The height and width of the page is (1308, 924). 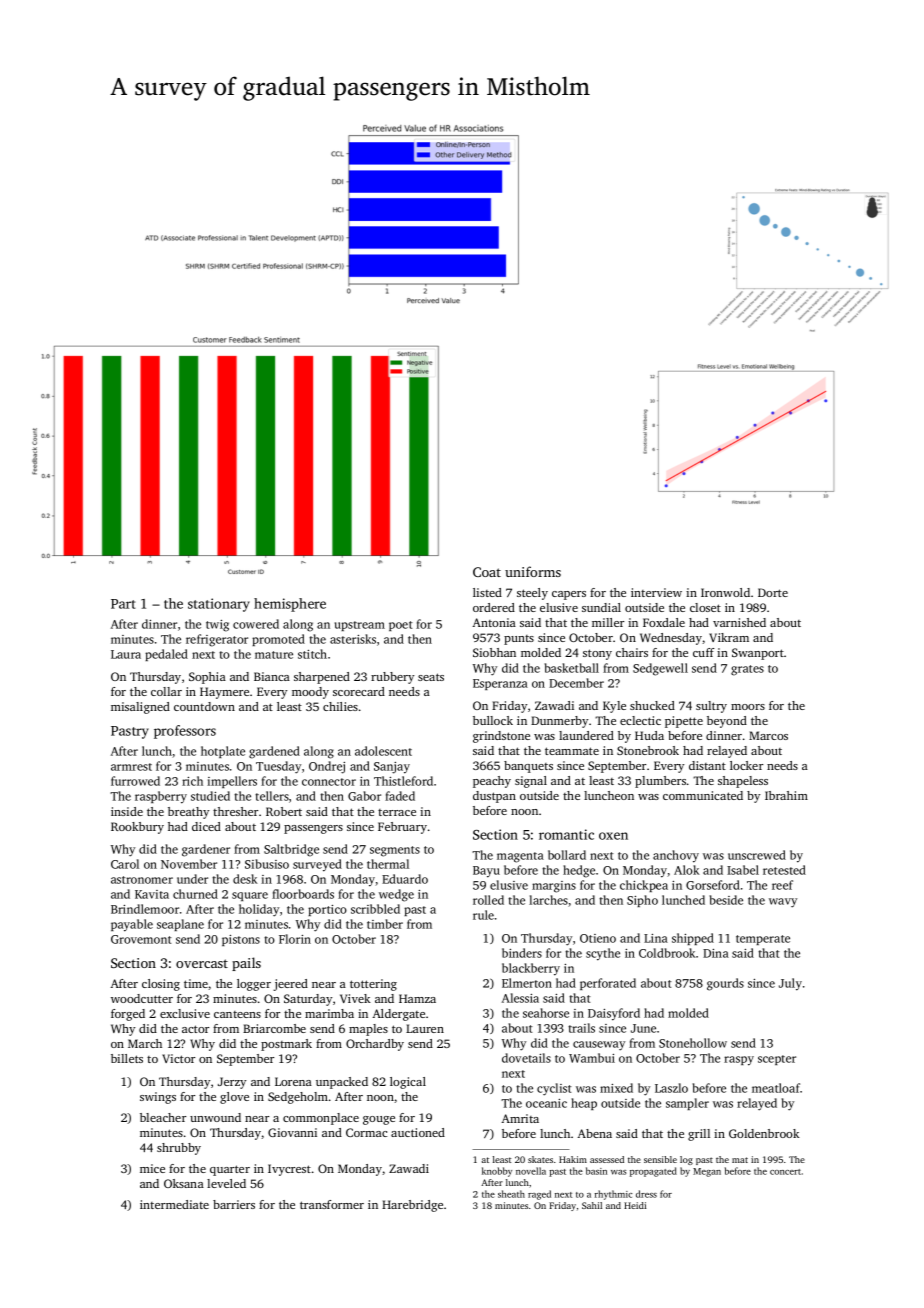 I want to click on Coat, so click(x=487, y=572).
